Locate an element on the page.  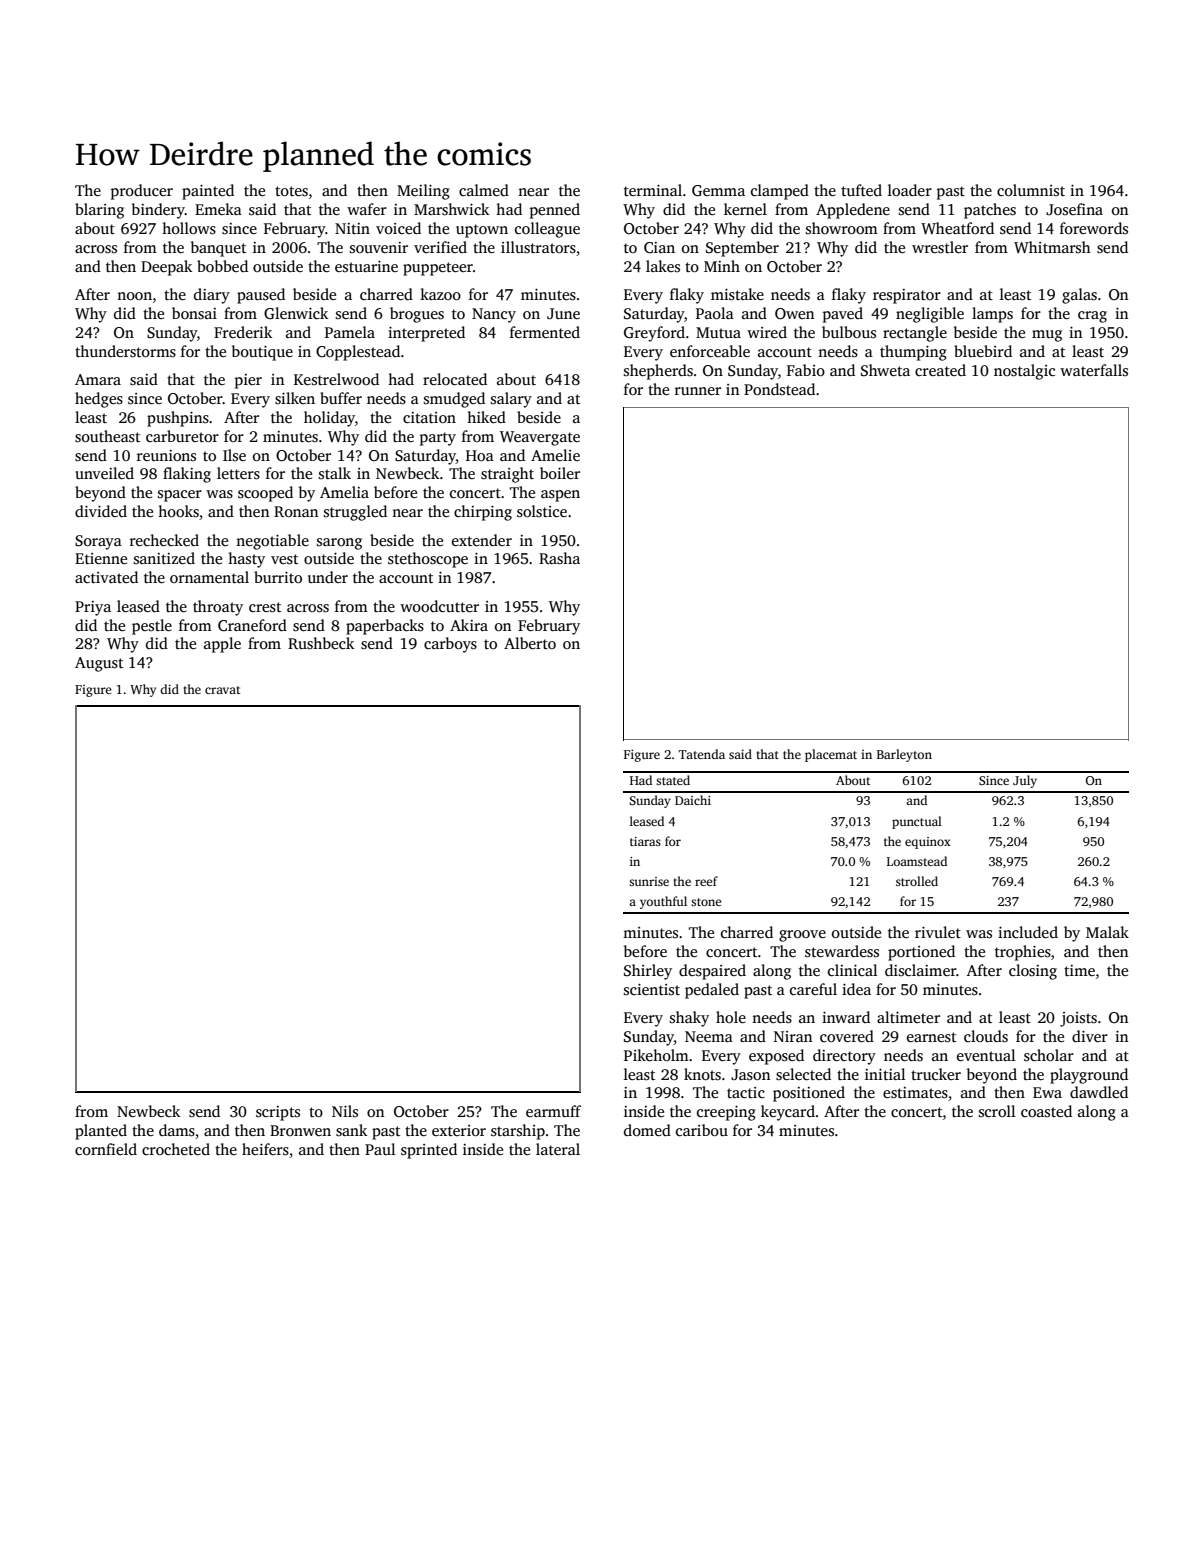
Glenwick is located at coordinates (296, 313).
